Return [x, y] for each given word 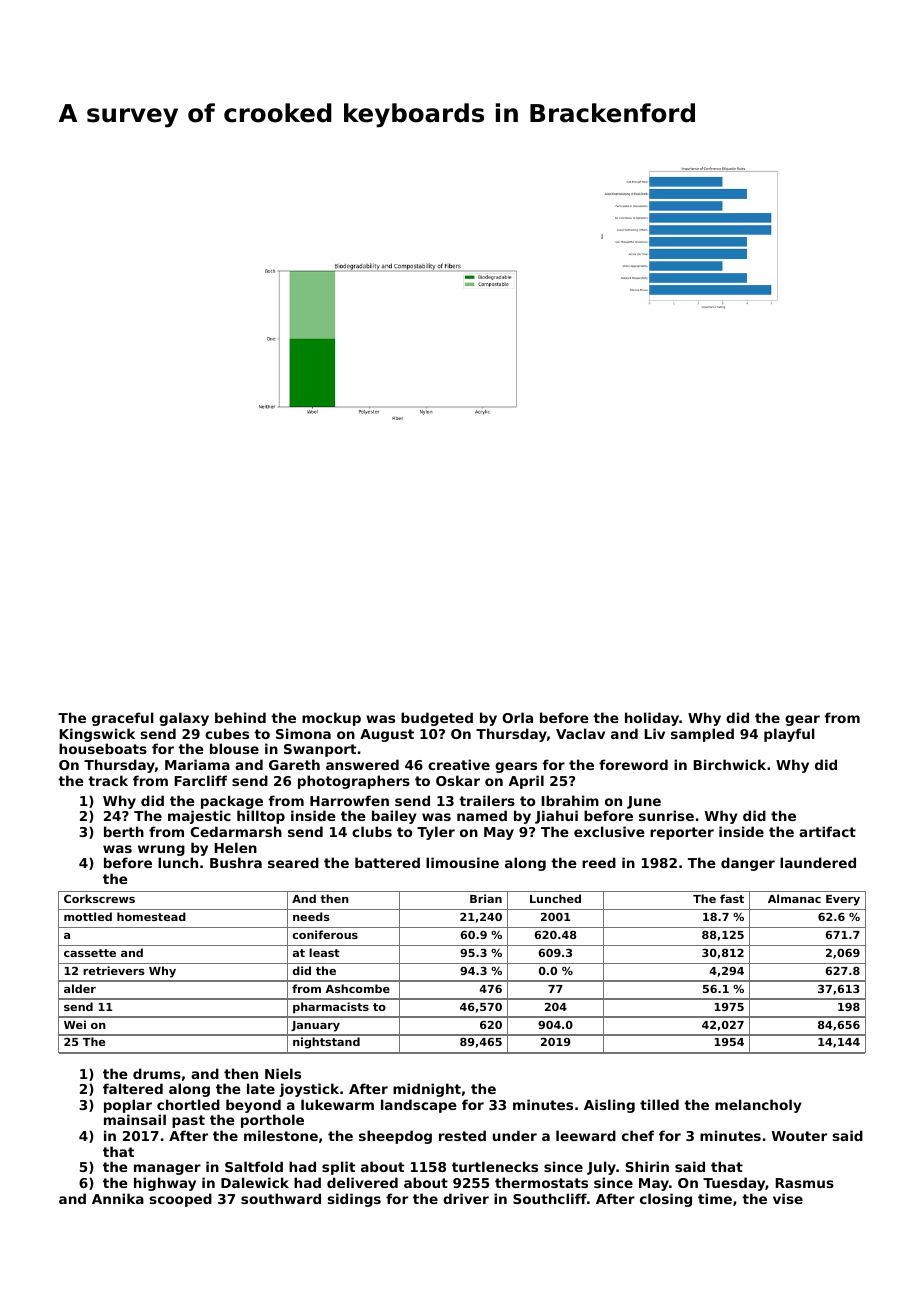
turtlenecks [495, 1166]
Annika [118, 1198]
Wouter [799, 1136]
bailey [394, 817]
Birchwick [729, 764]
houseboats [103, 748]
